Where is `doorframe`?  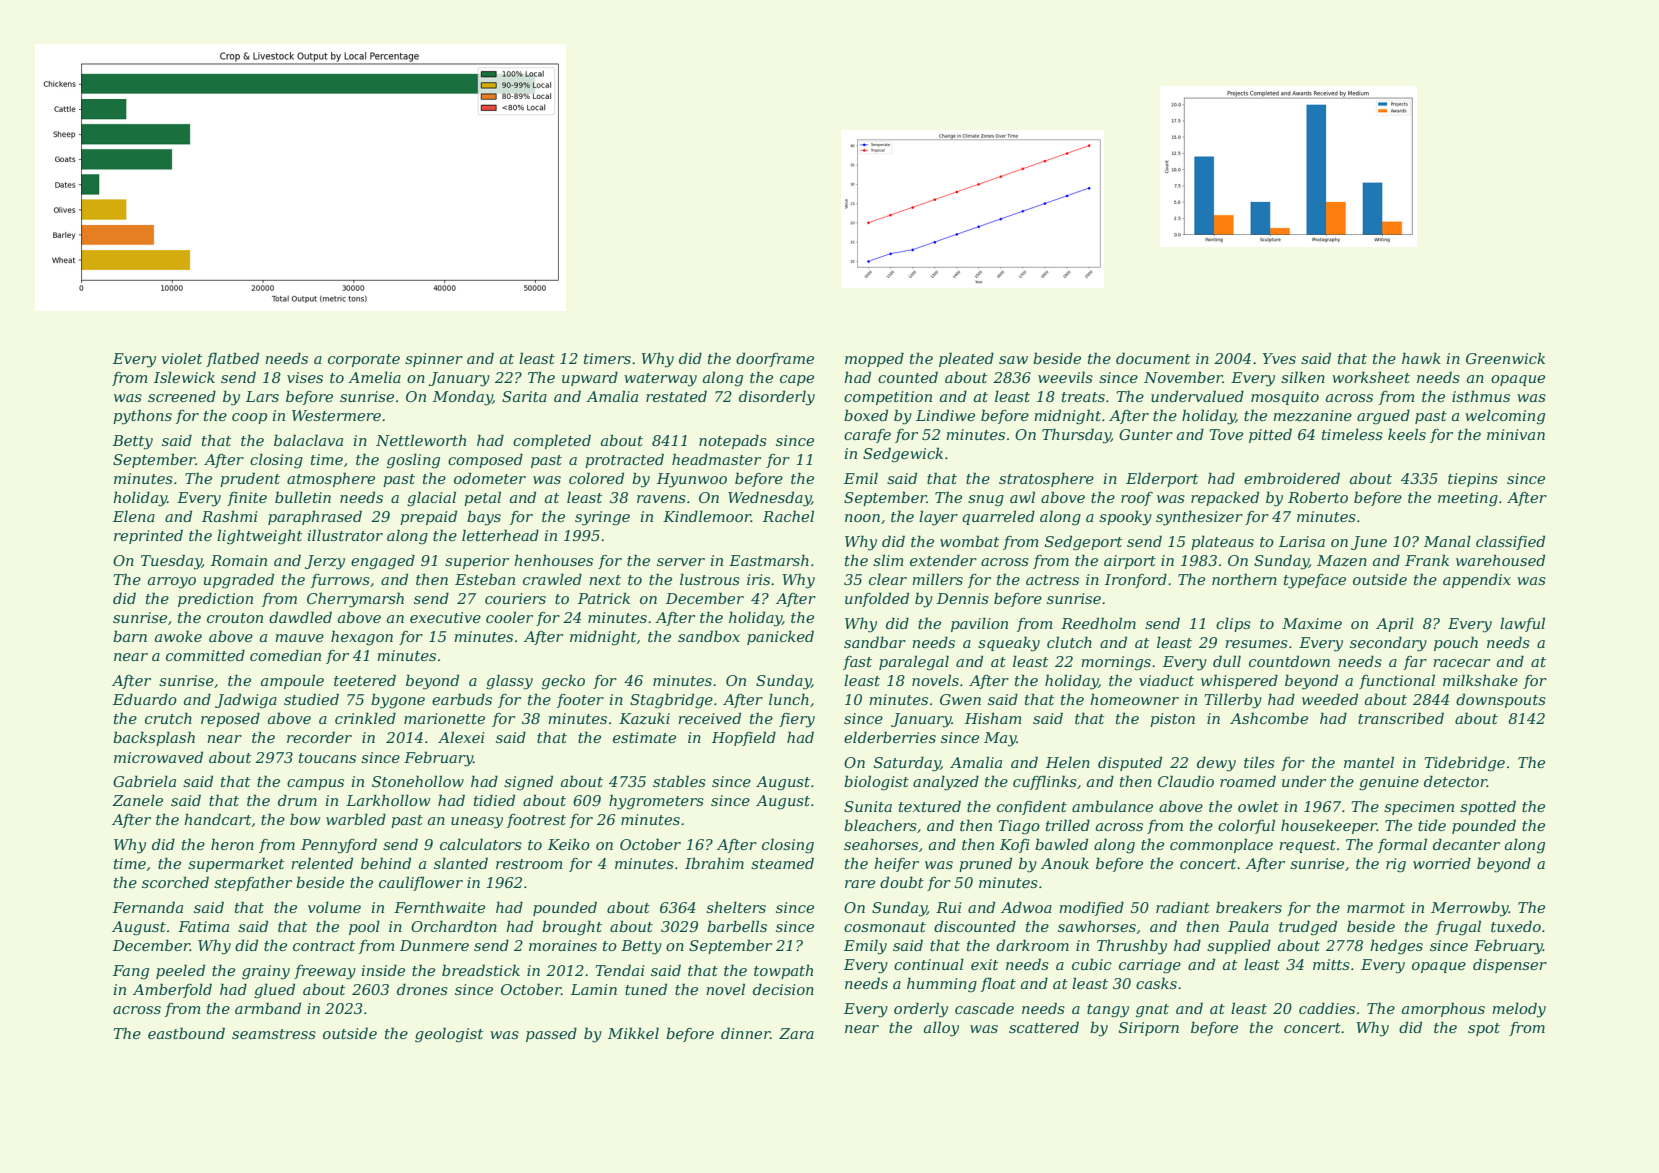
doorframe is located at coordinates (775, 359).
